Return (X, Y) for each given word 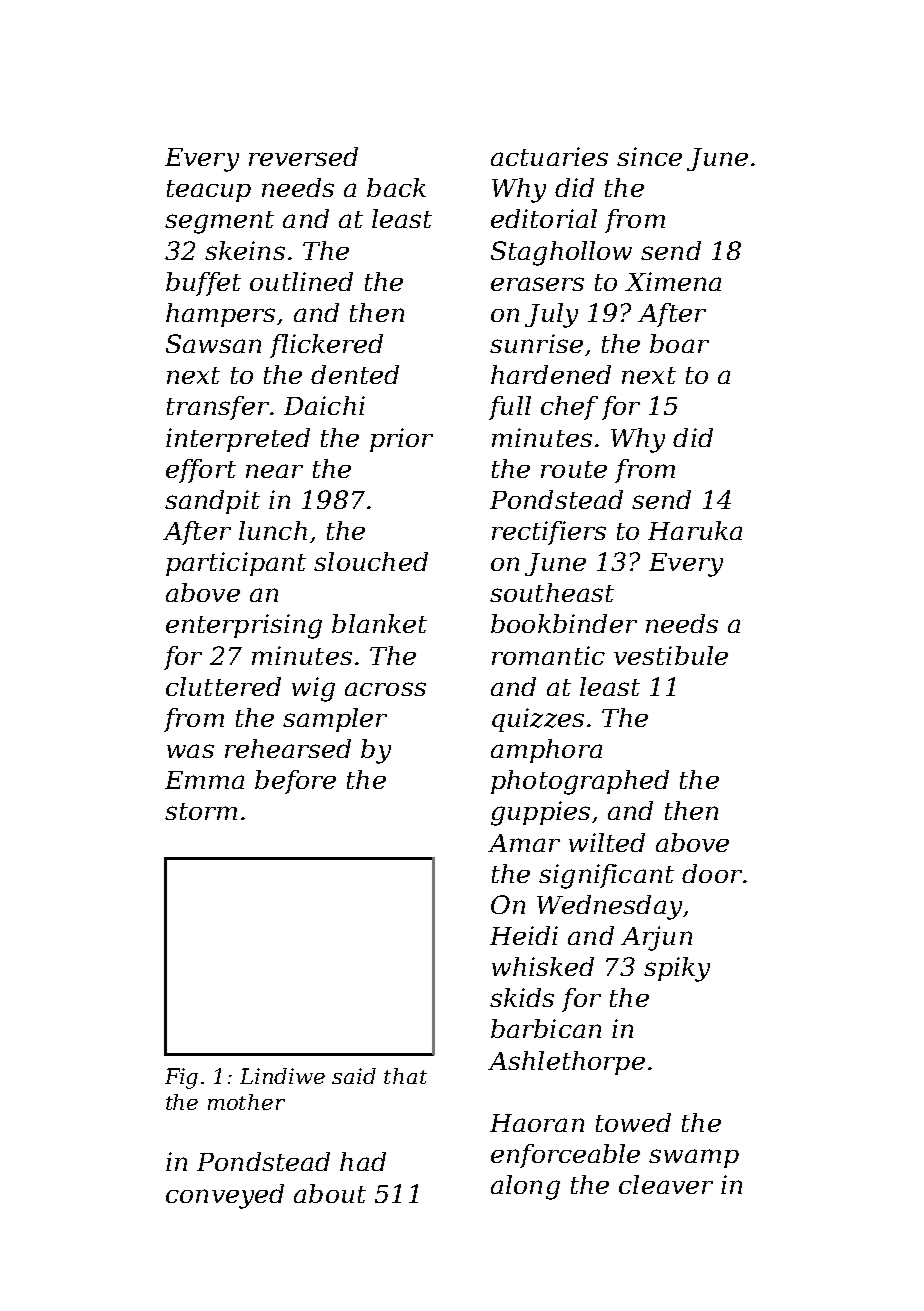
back (396, 187)
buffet (203, 284)
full (510, 408)
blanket (379, 623)
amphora (546, 751)
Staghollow (561, 253)
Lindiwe (282, 1076)
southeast (552, 592)
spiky (677, 969)
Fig (181, 1078)
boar (679, 343)
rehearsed (288, 748)
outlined (301, 281)
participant (236, 564)
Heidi (524, 935)
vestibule (671, 655)
